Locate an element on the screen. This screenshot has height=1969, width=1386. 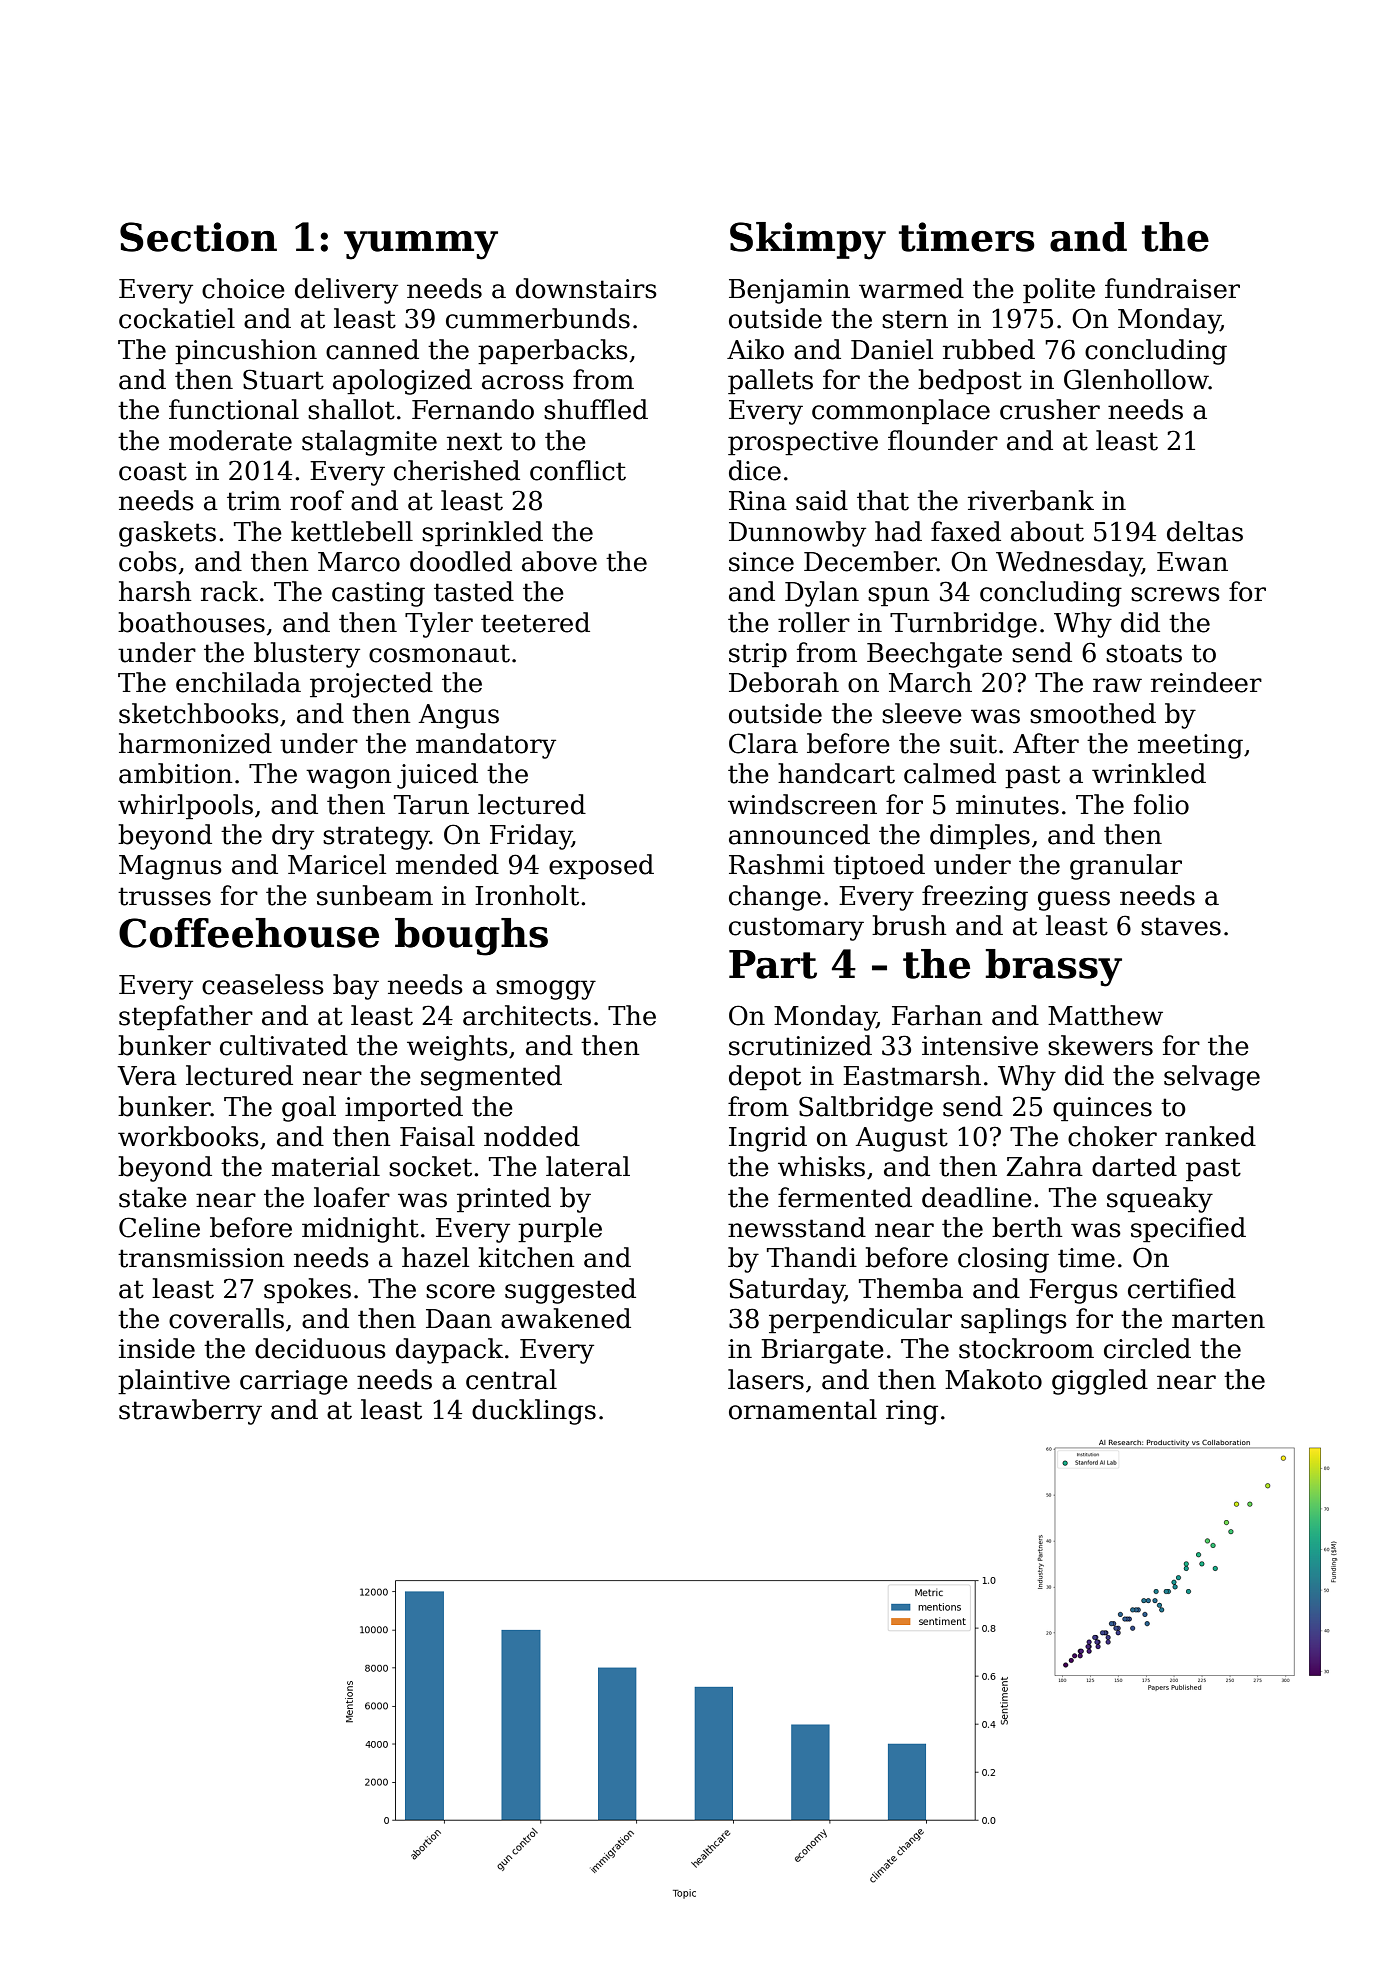
fundraiser is located at coordinates (1172, 288).
